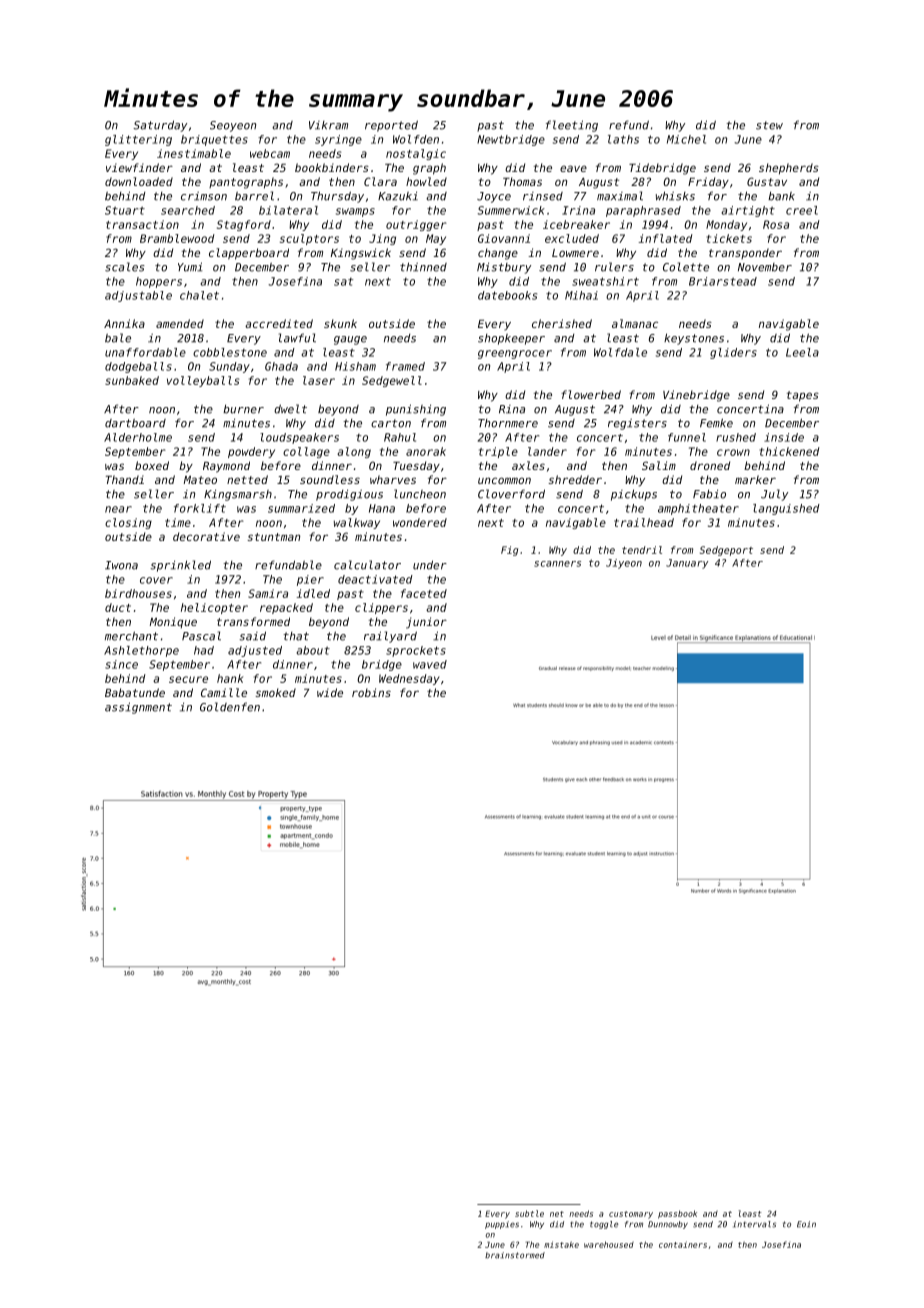 This page has width=924, height=1308. I want to click on customary, so click(631, 1215).
